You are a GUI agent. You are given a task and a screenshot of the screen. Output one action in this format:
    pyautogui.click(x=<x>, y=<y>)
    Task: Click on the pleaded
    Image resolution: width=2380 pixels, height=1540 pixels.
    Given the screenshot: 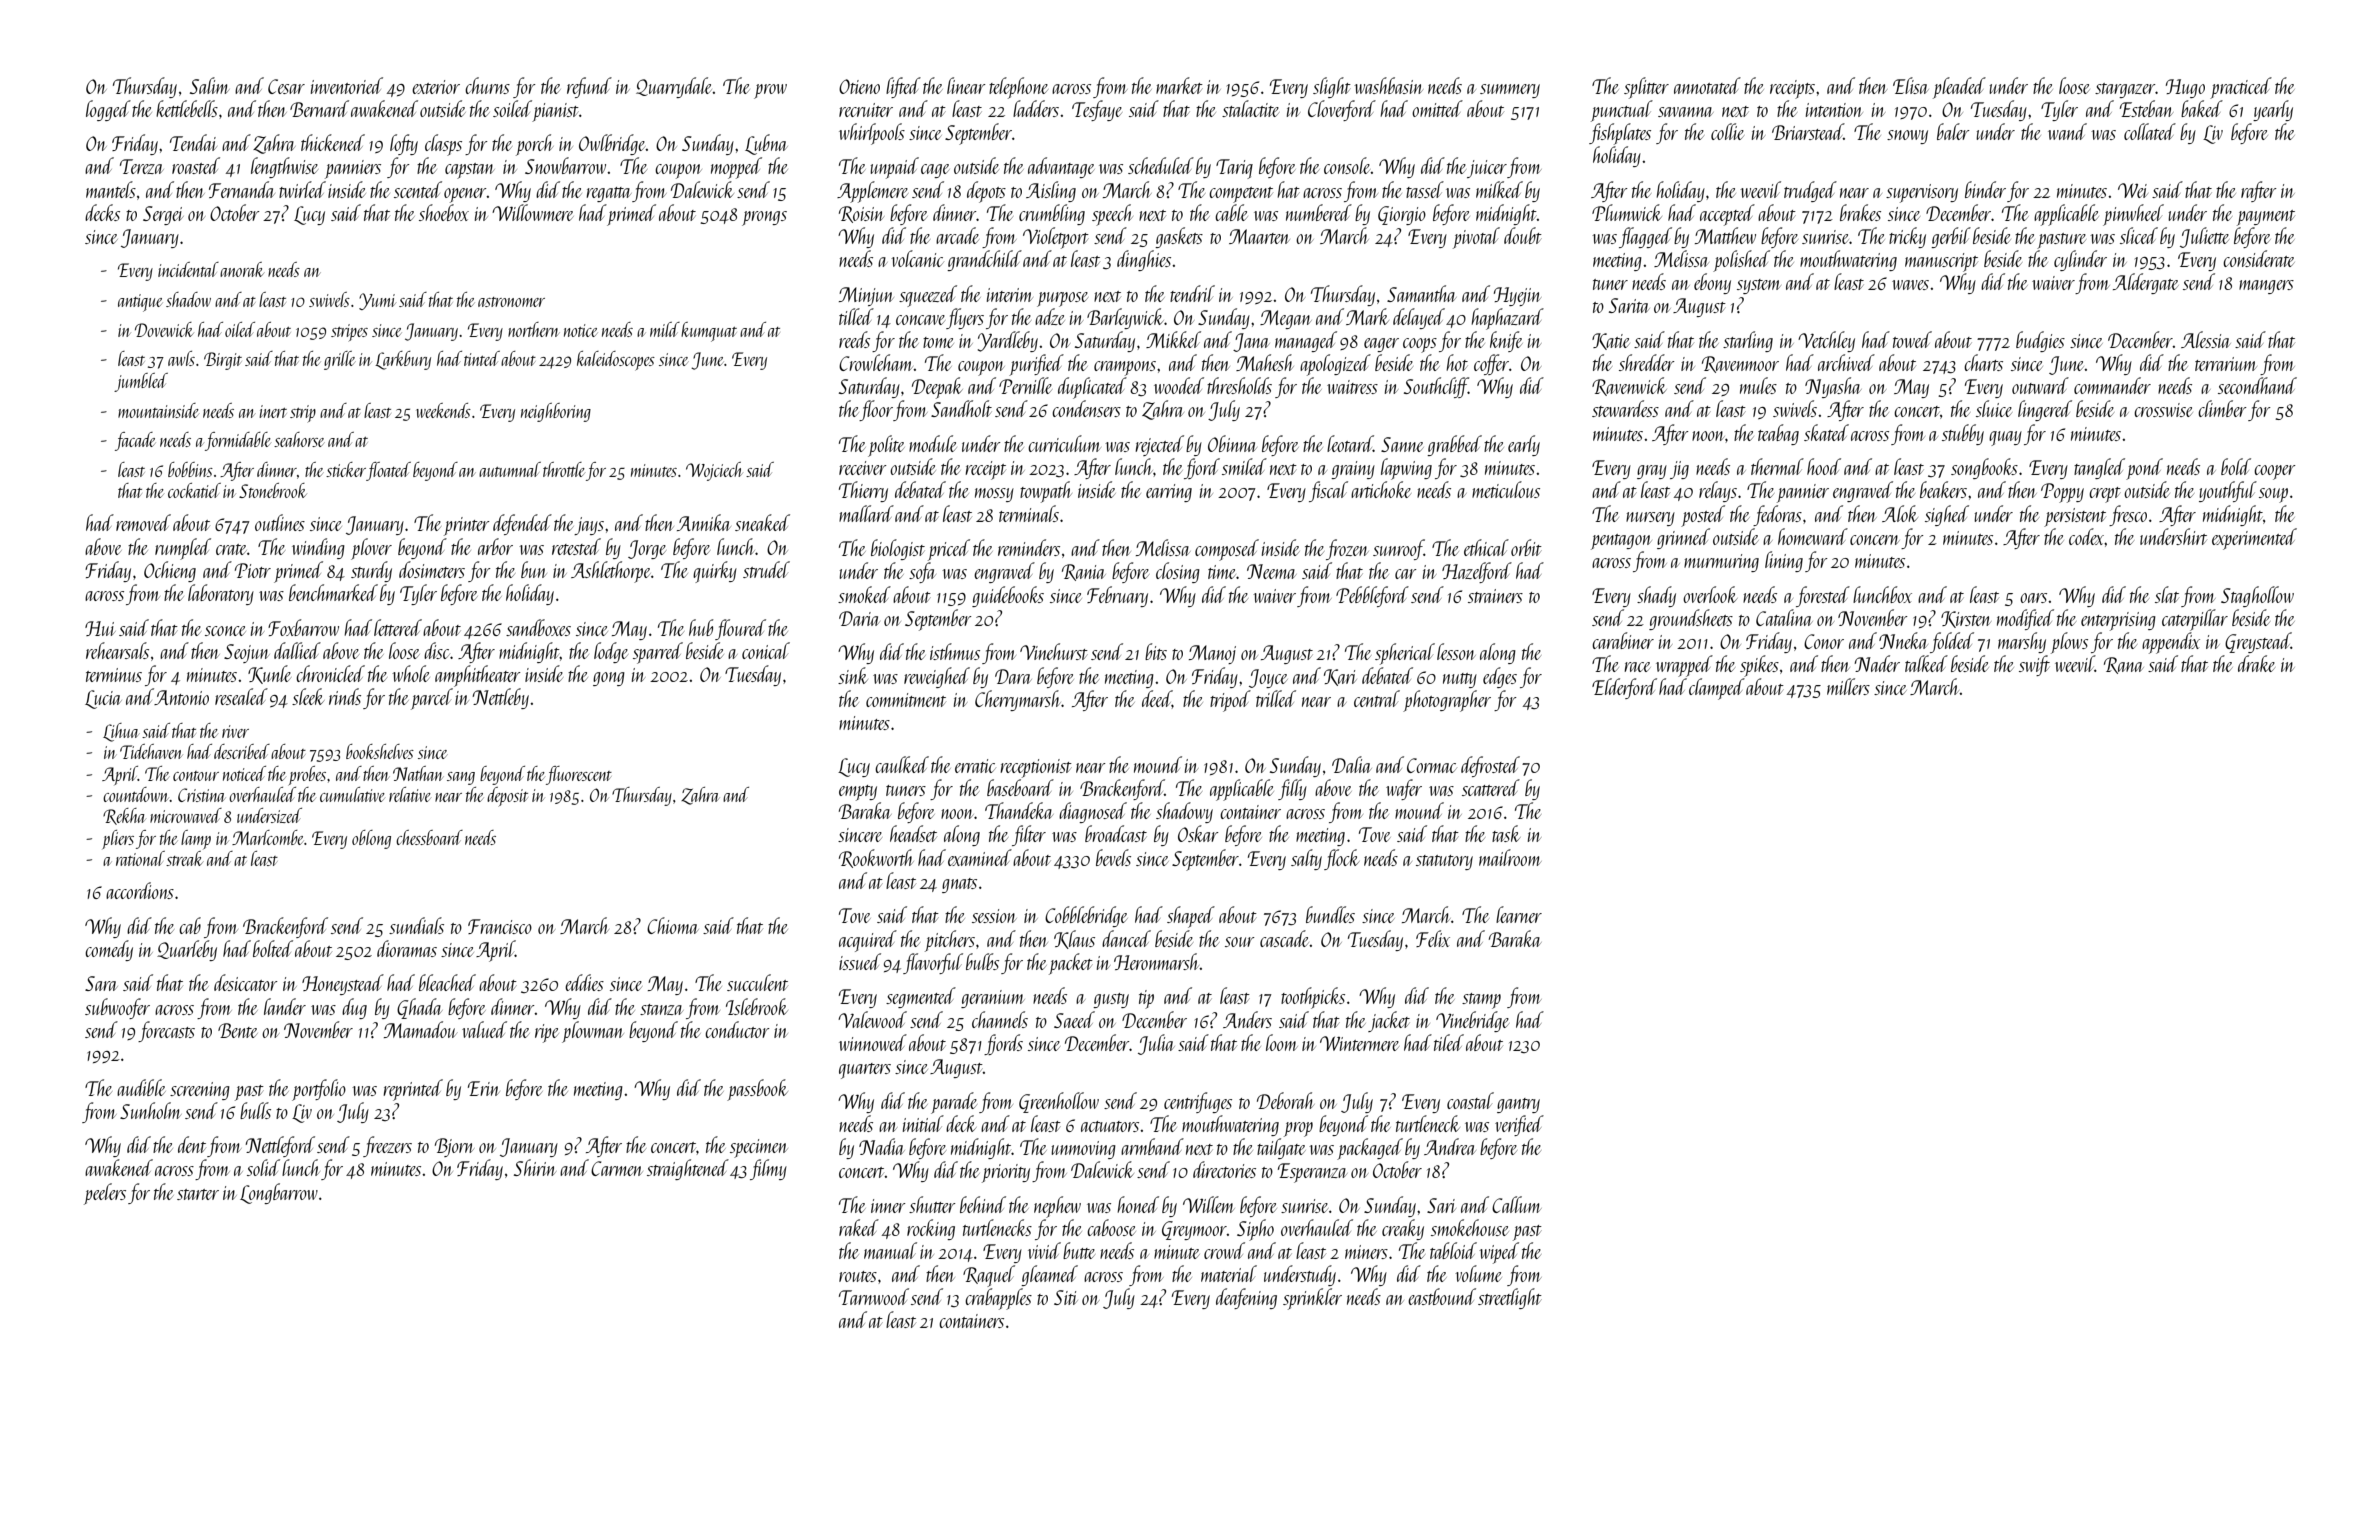 What is the action you would take?
    pyautogui.click(x=1959, y=88)
